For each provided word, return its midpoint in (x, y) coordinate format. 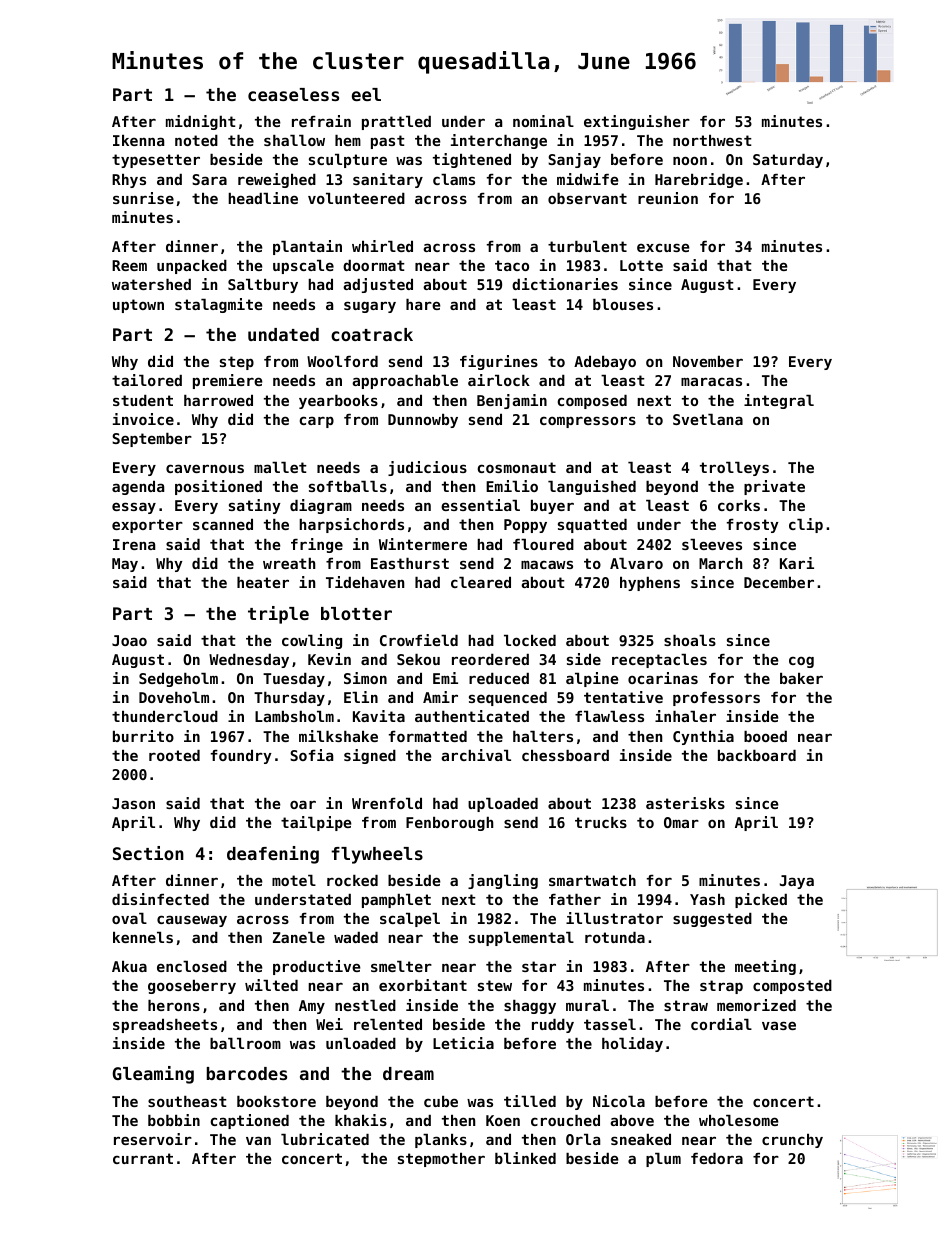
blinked (525, 1158)
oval (129, 918)
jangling (503, 881)
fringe (317, 545)
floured (543, 544)
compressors (588, 422)
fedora (717, 1158)
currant (143, 1158)
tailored (147, 380)
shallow (294, 140)
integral (779, 401)
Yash (707, 899)
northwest (712, 140)
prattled (396, 123)
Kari (797, 563)
